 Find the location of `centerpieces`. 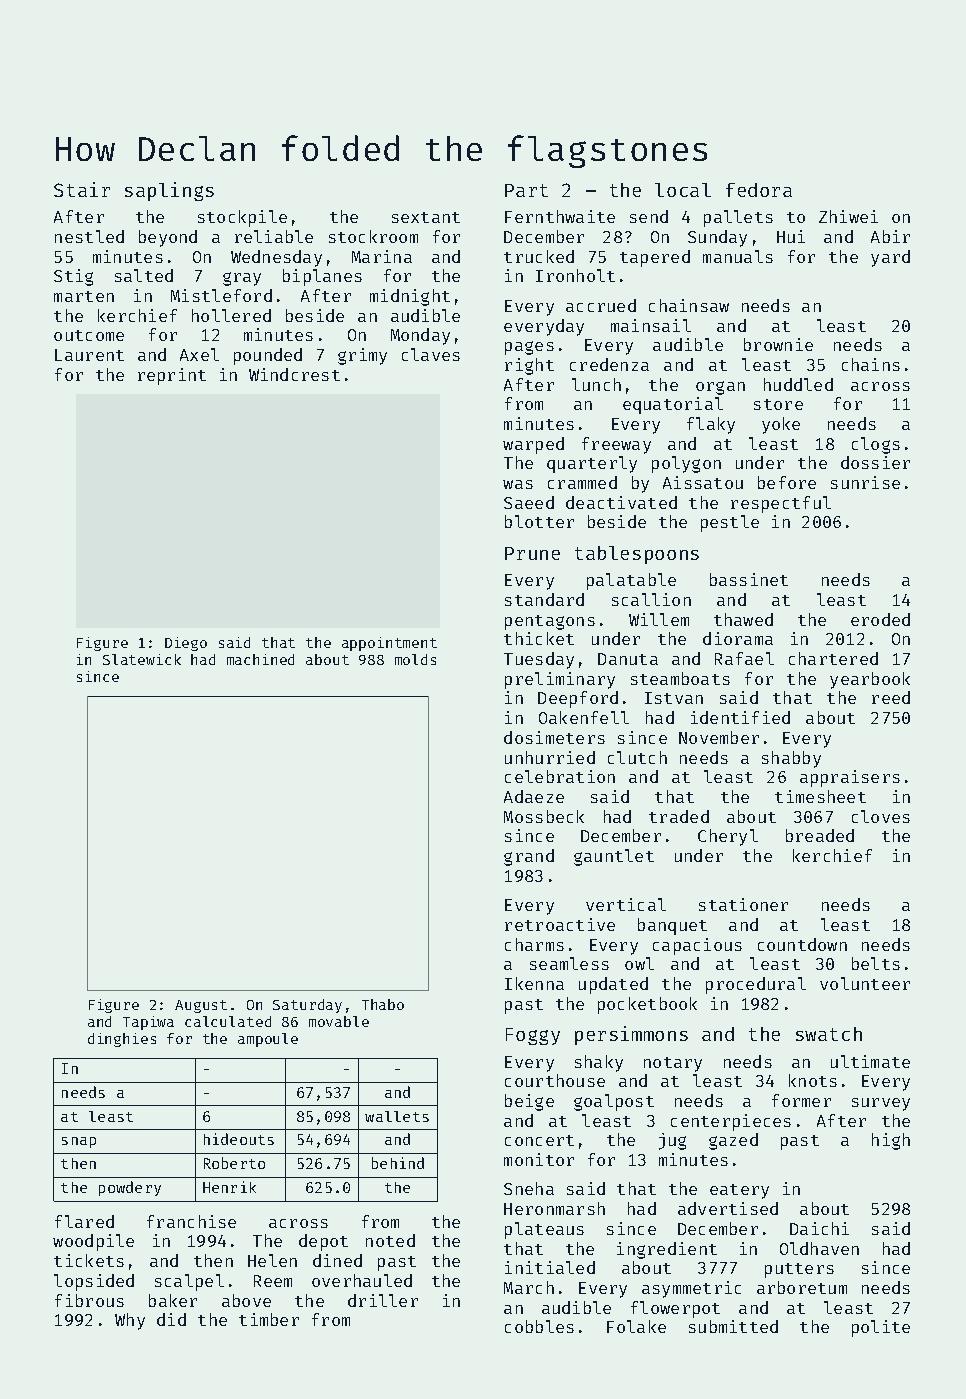

centerpieces is located at coordinates (731, 1122).
